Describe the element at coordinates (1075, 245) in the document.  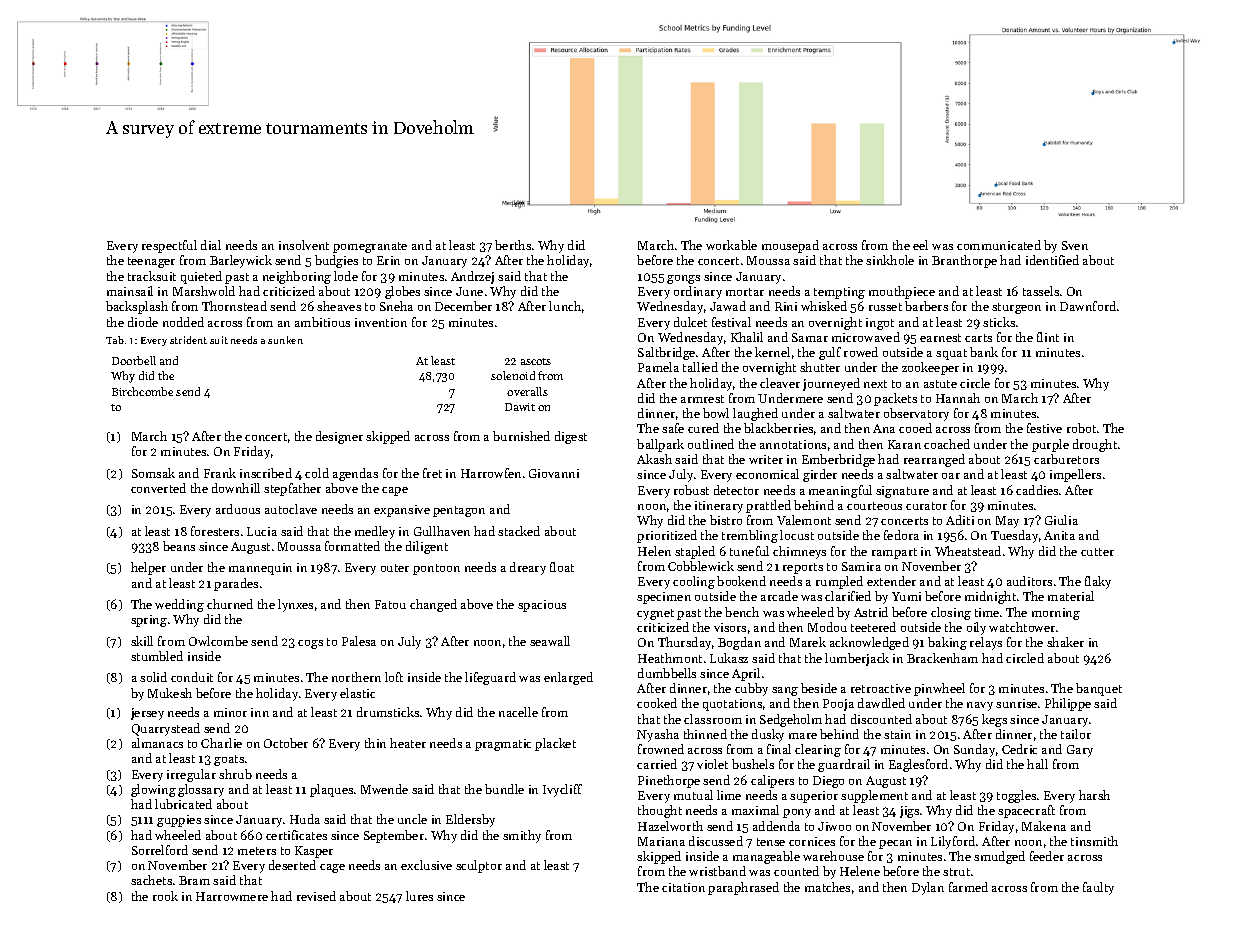
I see `Sven` at that location.
